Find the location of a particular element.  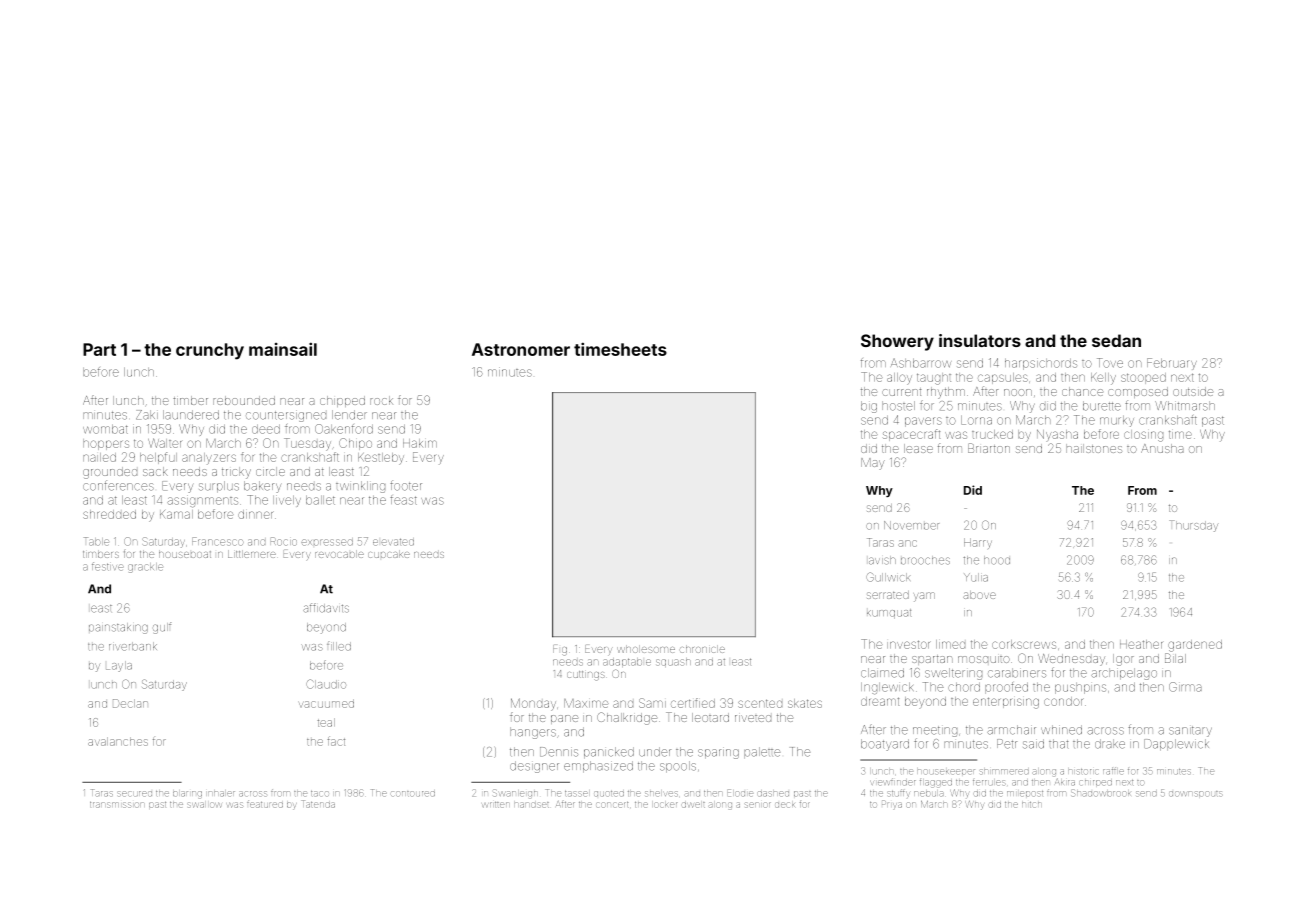

Littlemere is located at coordinates (252, 554).
